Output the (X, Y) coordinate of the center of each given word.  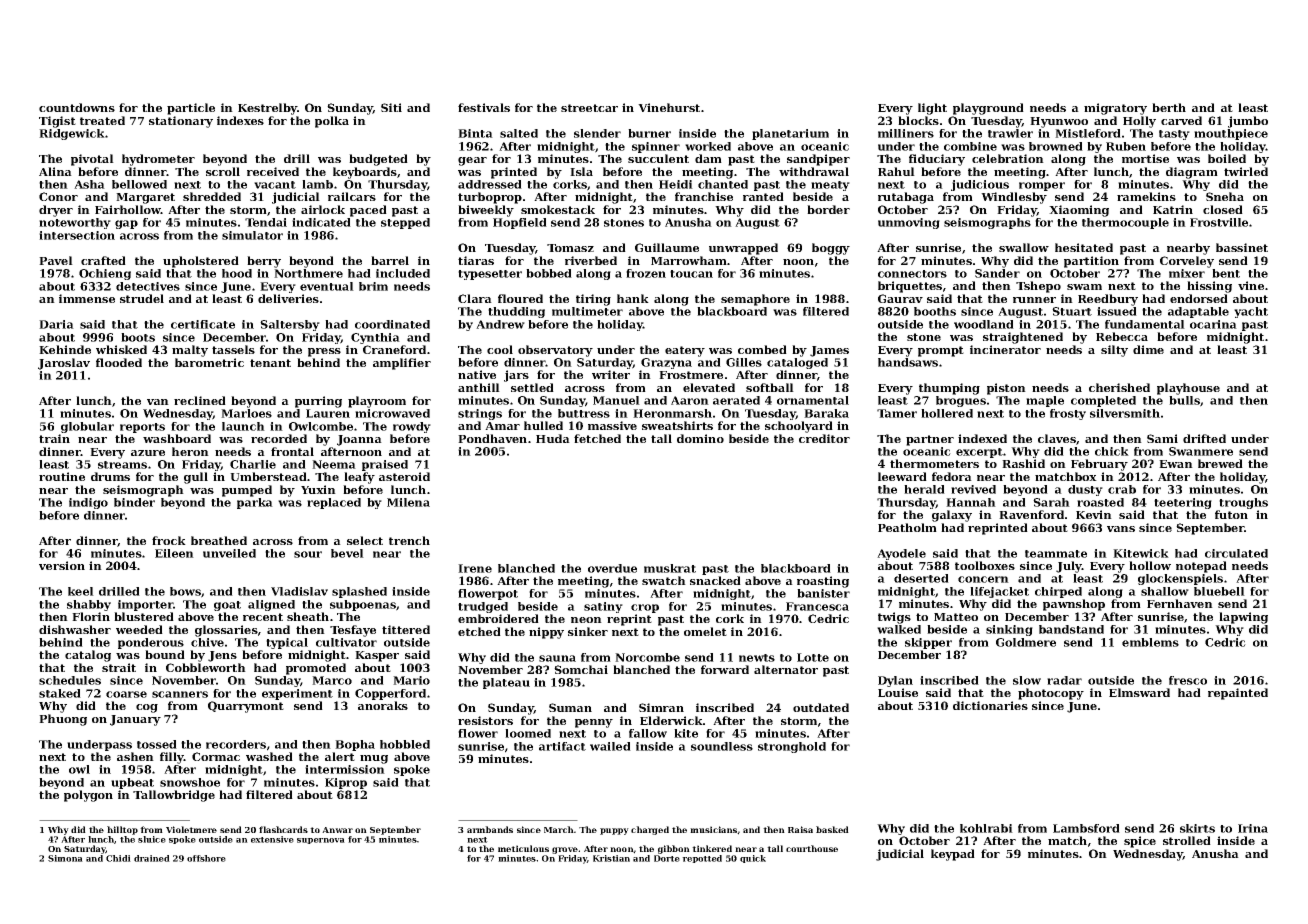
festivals (484, 107)
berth (1169, 107)
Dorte (667, 858)
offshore (206, 858)
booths (935, 311)
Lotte (813, 657)
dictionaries (990, 705)
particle (191, 109)
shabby (89, 605)
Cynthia (375, 338)
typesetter (490, 275)
